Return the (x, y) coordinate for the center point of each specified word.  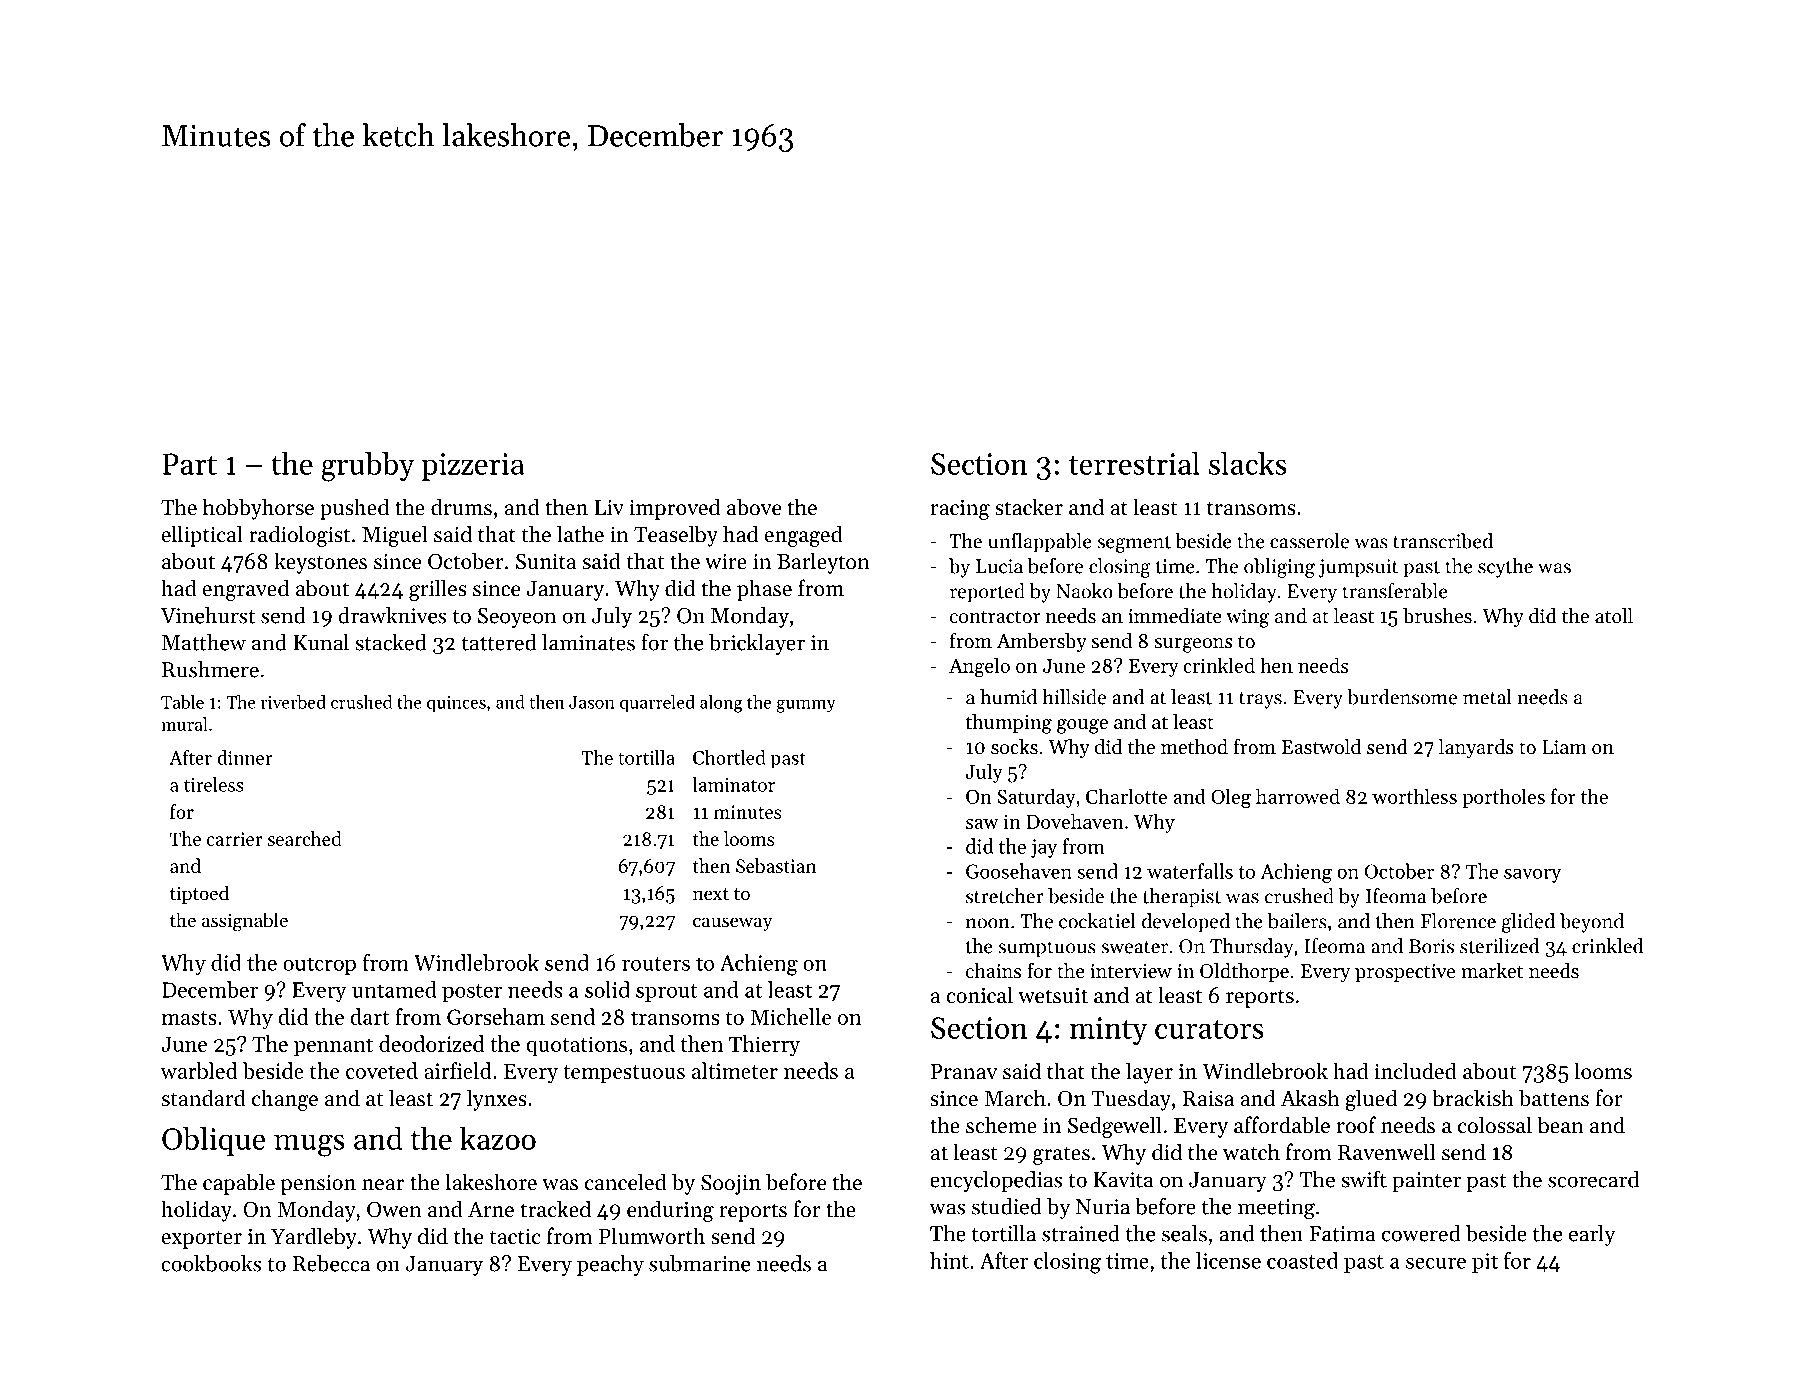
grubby (368, 466)
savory (1532, 875)
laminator (733, 784)
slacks (1247, 463)
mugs (309, 1145)
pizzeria (473, 467)
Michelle (791, 1016)
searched (305, 838)
